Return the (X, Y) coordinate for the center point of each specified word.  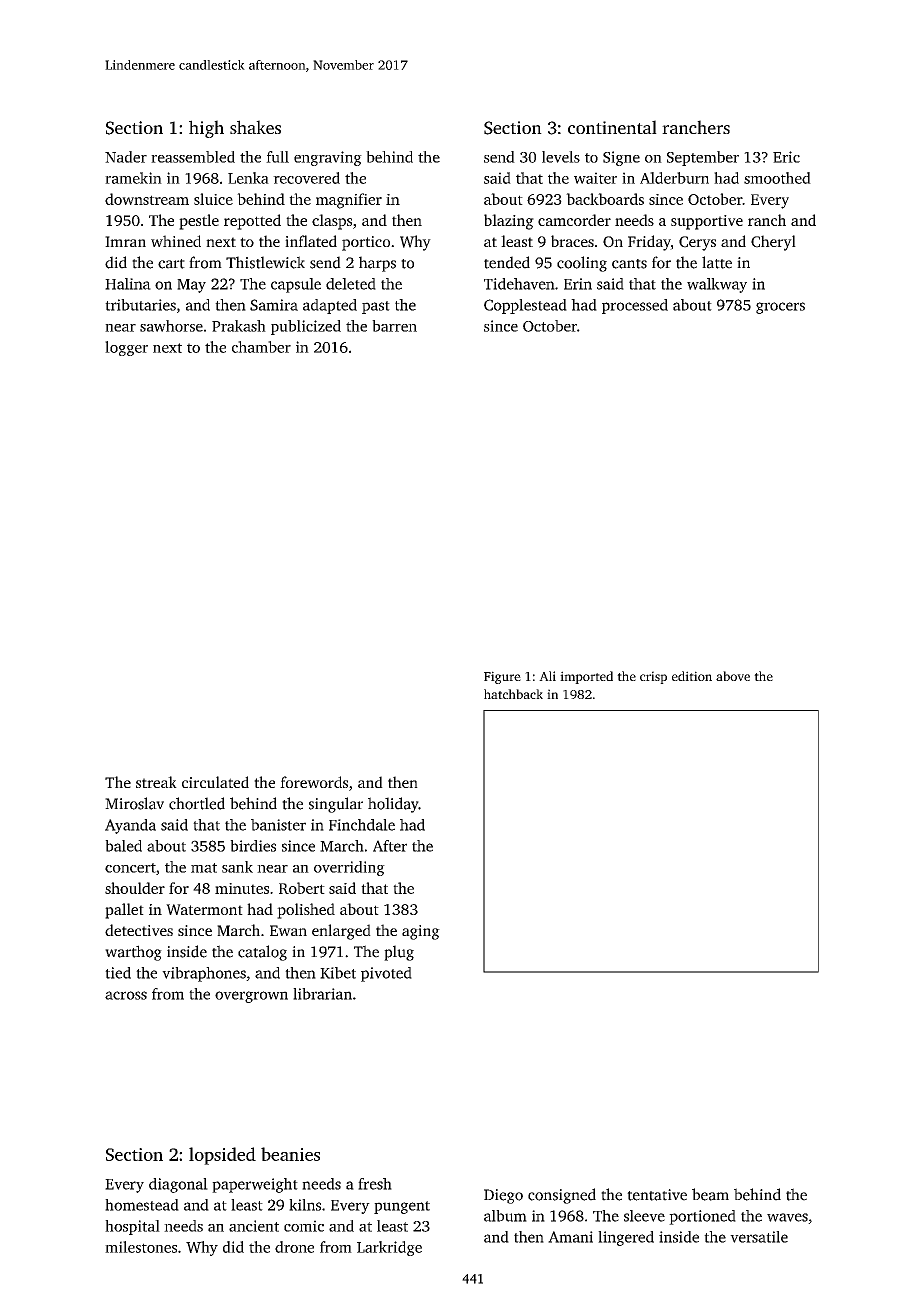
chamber (261, 347)
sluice (213, 199)
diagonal (178, 1185)
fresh (375, 1184)
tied (118, 973)
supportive (707, 222)
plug (399, 953)
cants (629, 264)
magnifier (349, 201)
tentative (657, 1195)
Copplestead (525, 306)
